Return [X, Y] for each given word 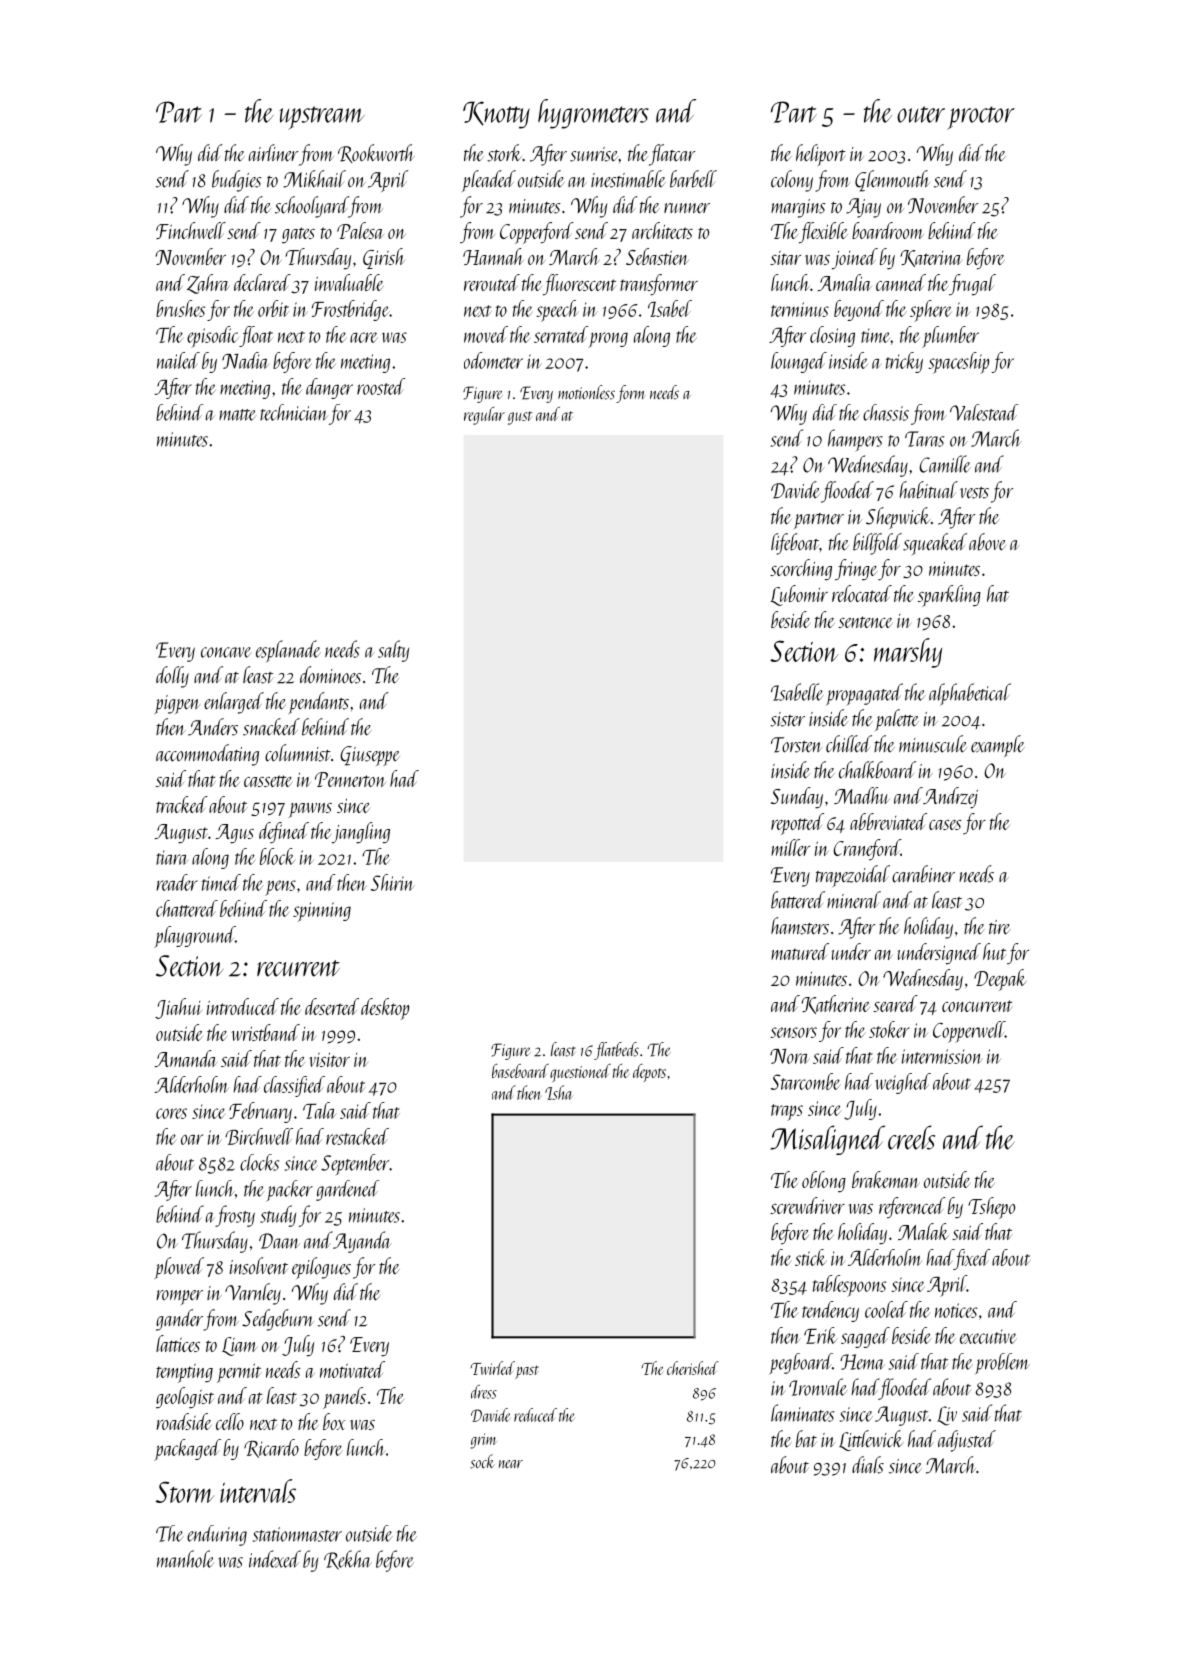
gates [298, 235]
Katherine [835, 1004]
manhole [185, 1559]
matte [237, 415]
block [278, 856]
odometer [493, 360]
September [355, 1165]
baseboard [520, 1071]
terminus [800, 309]
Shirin [393, 882]
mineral [854, 900]
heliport [821, 155]
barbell [693, 179]
